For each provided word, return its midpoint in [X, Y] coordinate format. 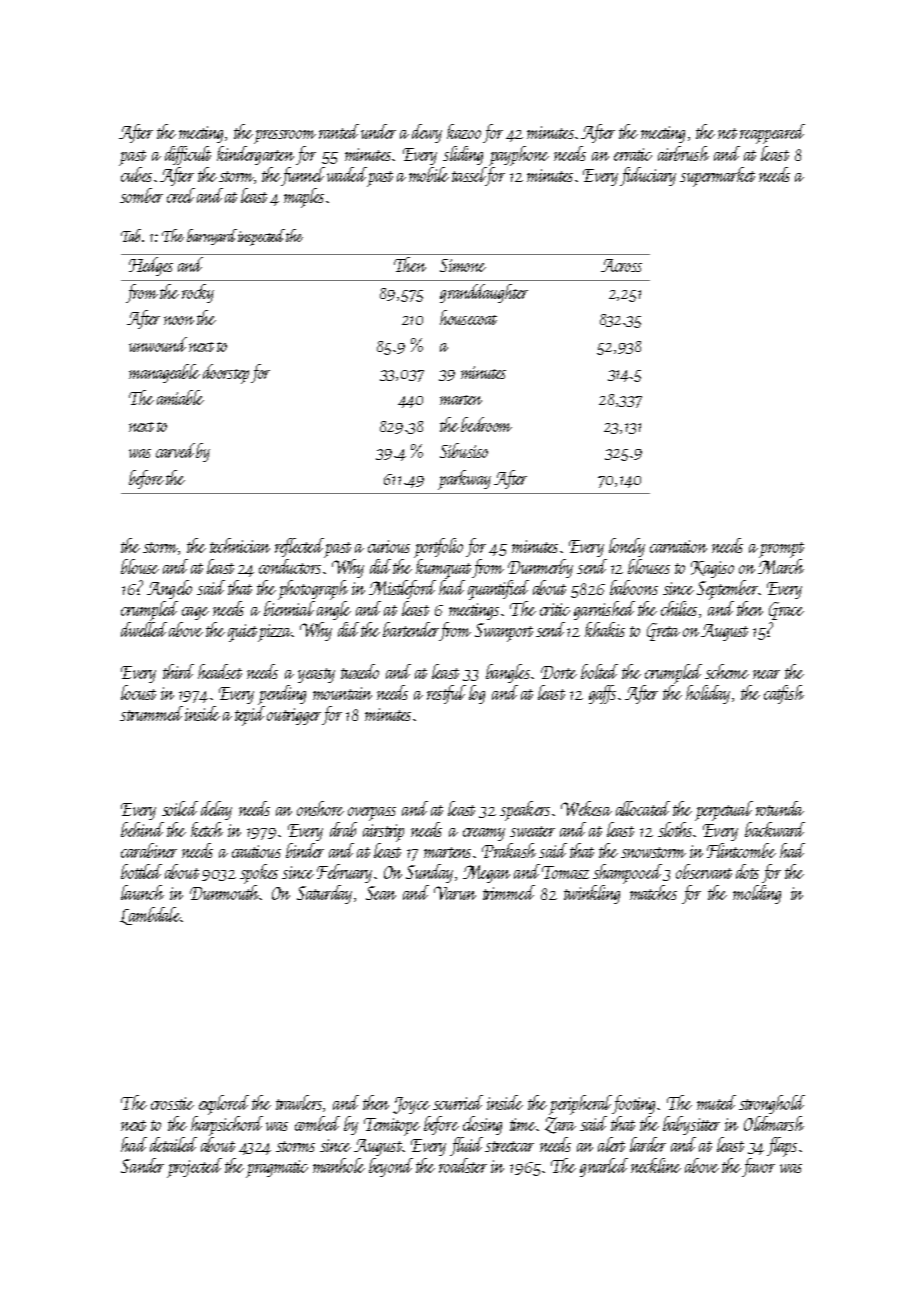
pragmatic [277, 1169]
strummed [151, 713]
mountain [342, 693]
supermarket [717, 177]
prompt [781, 550]
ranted [339, 131]
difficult [188, 155]
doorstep [226, 374]
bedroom [486, 424]
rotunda [780, 808]
